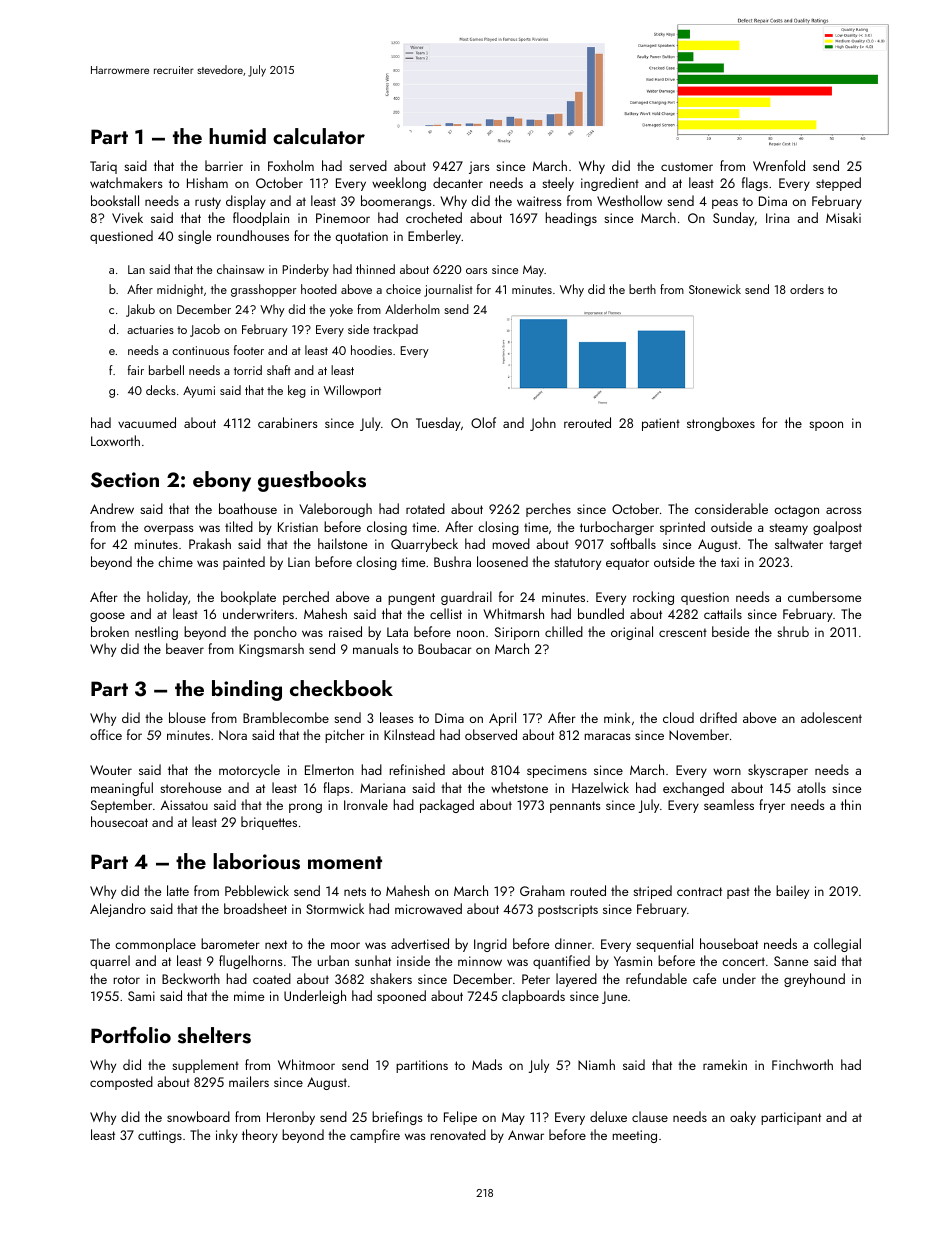 This document has width=952, height=1233. What do you see at coordinates (222, 481) in the document?
I see `ebony` at bounding box center [222, 481].
